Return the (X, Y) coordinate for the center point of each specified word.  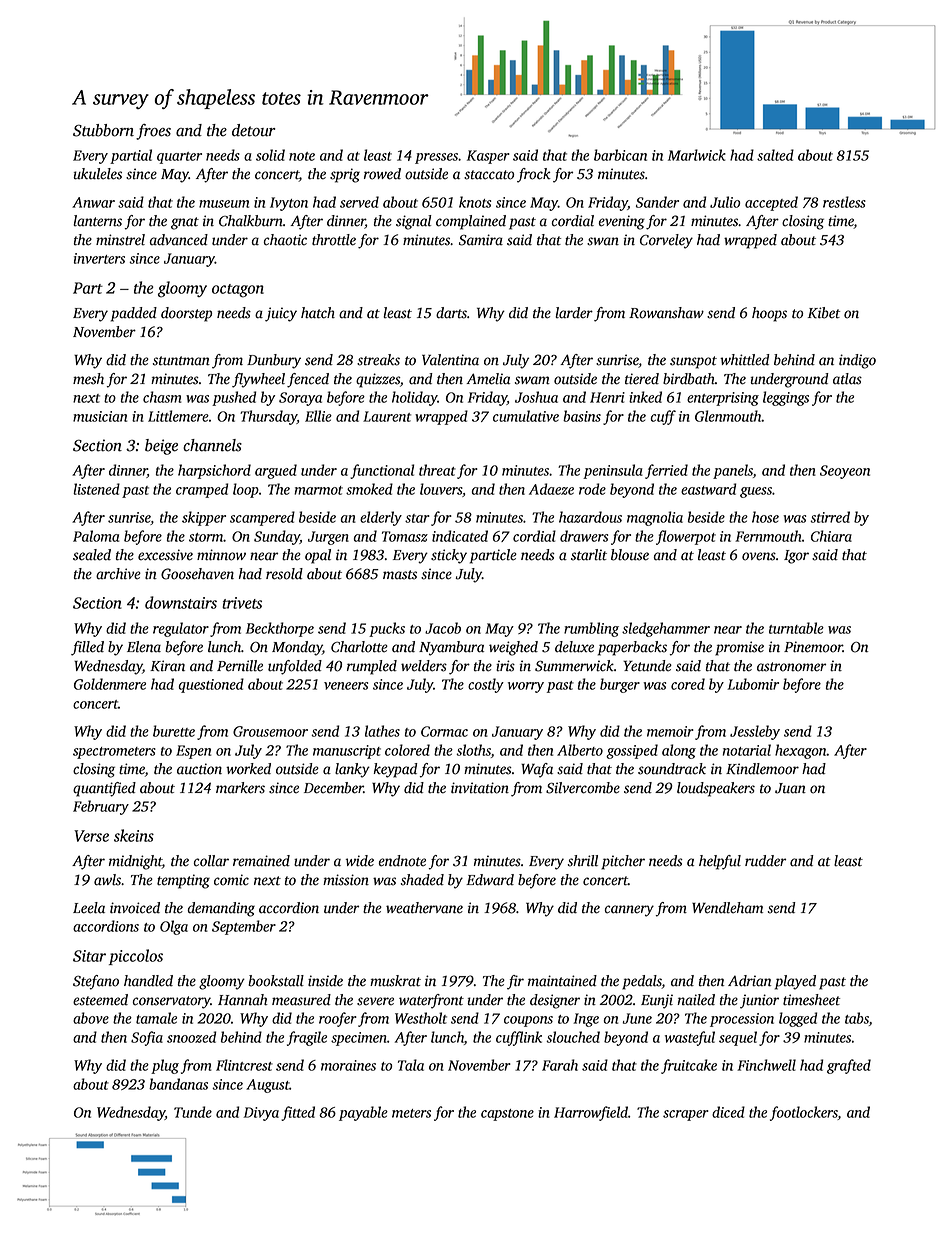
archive (118, 574)
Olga (174, 927)
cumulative (526, 416)
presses (436, 158)
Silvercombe (583, 788)
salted (775, 155)
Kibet (824, 313)
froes (153, 132)
